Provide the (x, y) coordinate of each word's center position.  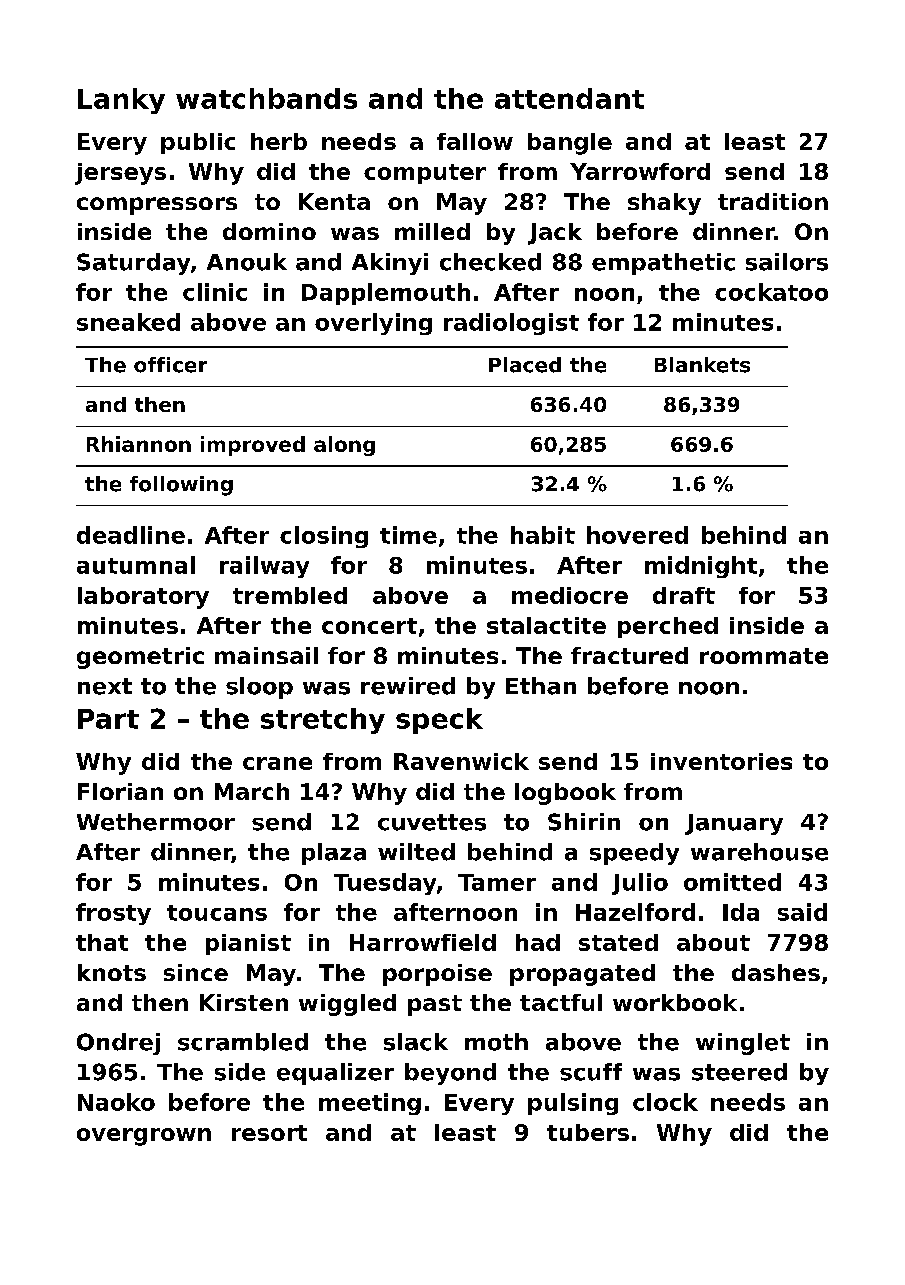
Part (108, 719)
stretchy (323, 721)
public (198, 143)
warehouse (759, 852)
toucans (217, 913)
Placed (525, 365)
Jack (555, 234)
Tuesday (385, 884)
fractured (629, 655)
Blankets (702, 365)
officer (170, 365)
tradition (773, 201)
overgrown (144, 1137)
